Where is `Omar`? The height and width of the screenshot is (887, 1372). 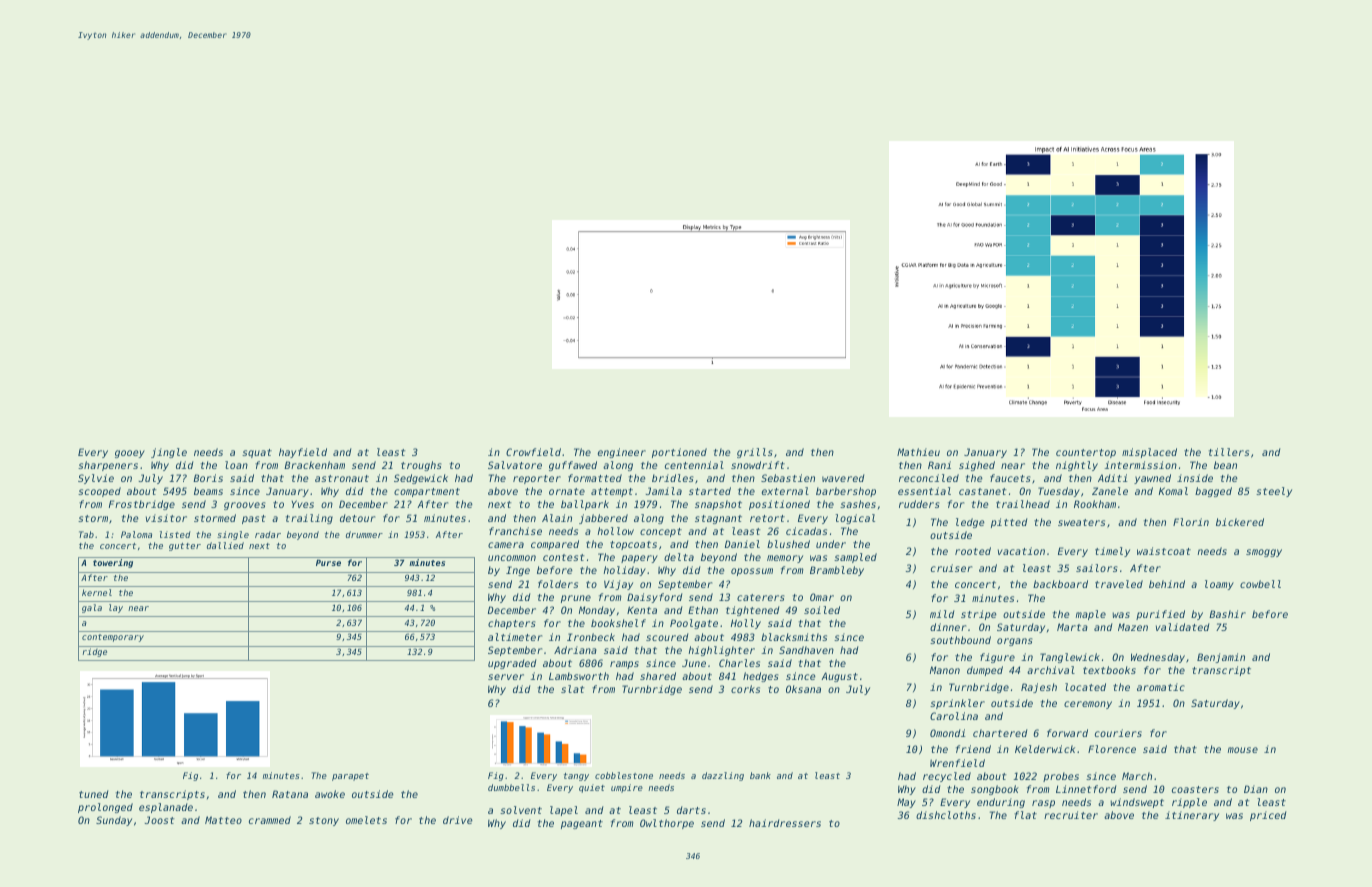 Omar is located at coordinates (822, 597).
